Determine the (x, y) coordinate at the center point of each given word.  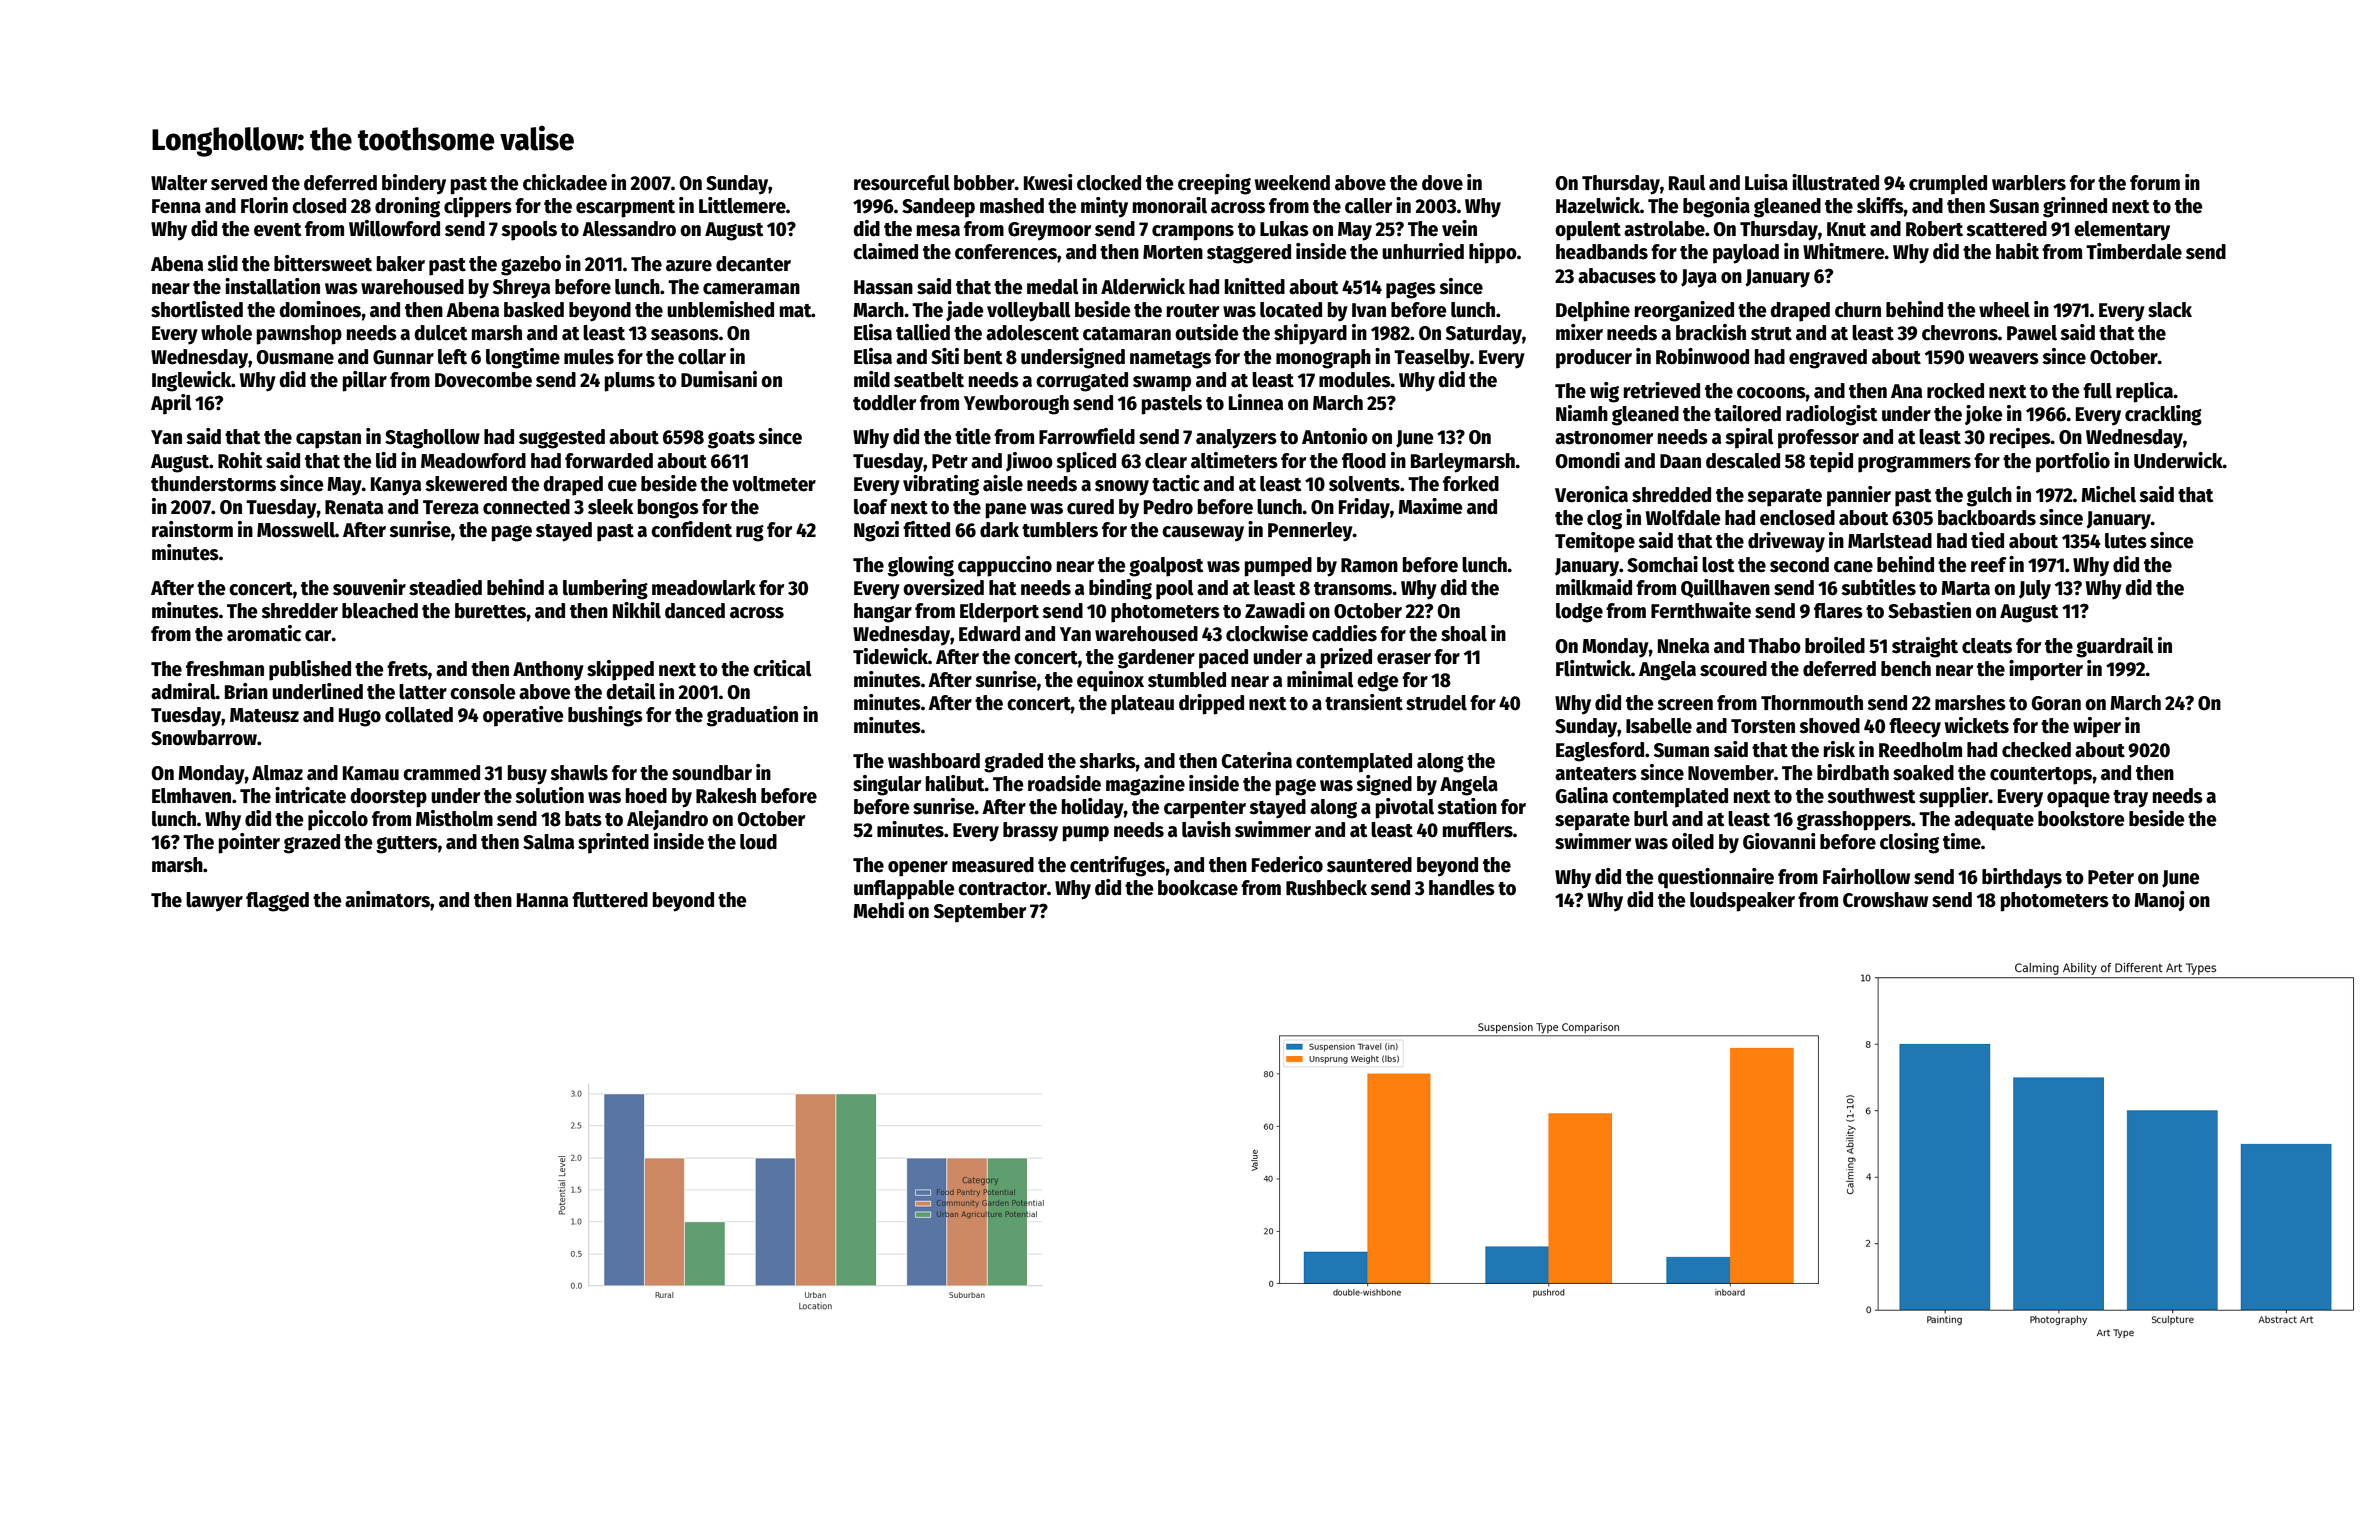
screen (1685, 705)
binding (1120, 589)
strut (1771, 334)
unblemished (720, 309)
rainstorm (192, 529)
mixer (1579, 332)
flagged (277, 902)
